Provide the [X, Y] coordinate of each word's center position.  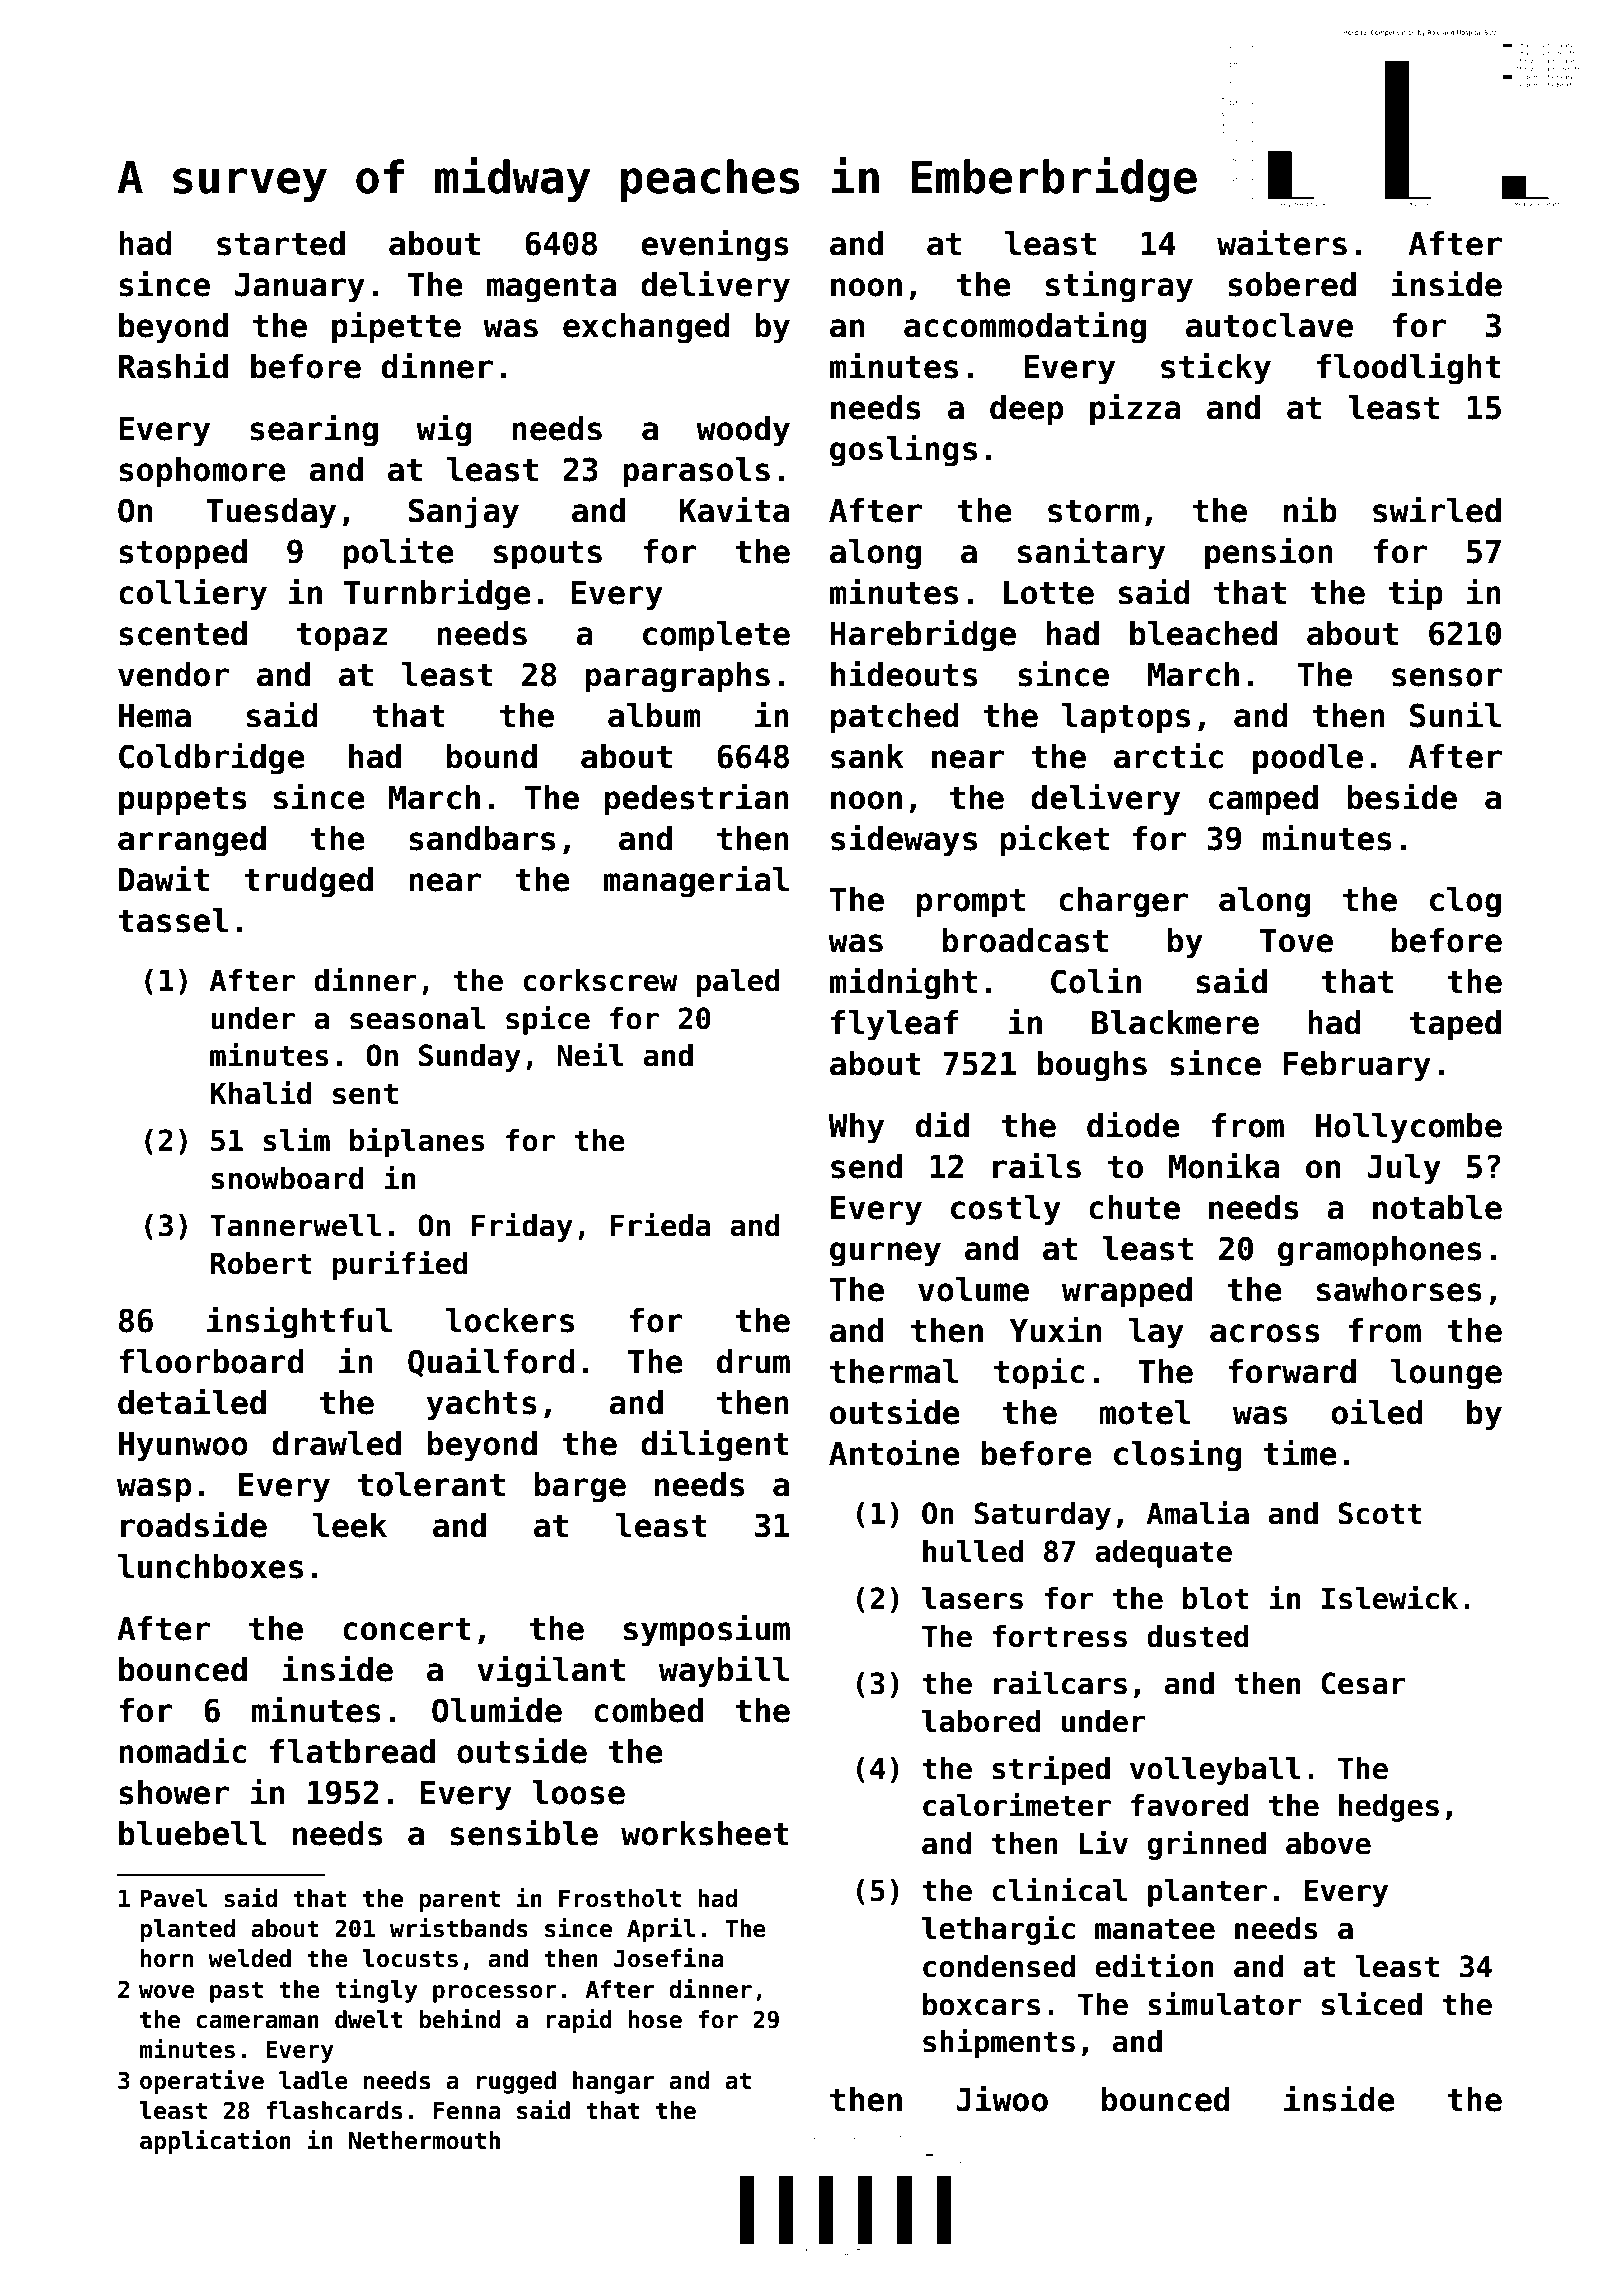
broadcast [1025, 940]
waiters [1282, 242]
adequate [1163, 1554]
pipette [396, 327]
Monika [1224, 1165]
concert [407, 1629]
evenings [715, 245]
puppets [183, 801]
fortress [1059, 1636]
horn [167, 1958]
